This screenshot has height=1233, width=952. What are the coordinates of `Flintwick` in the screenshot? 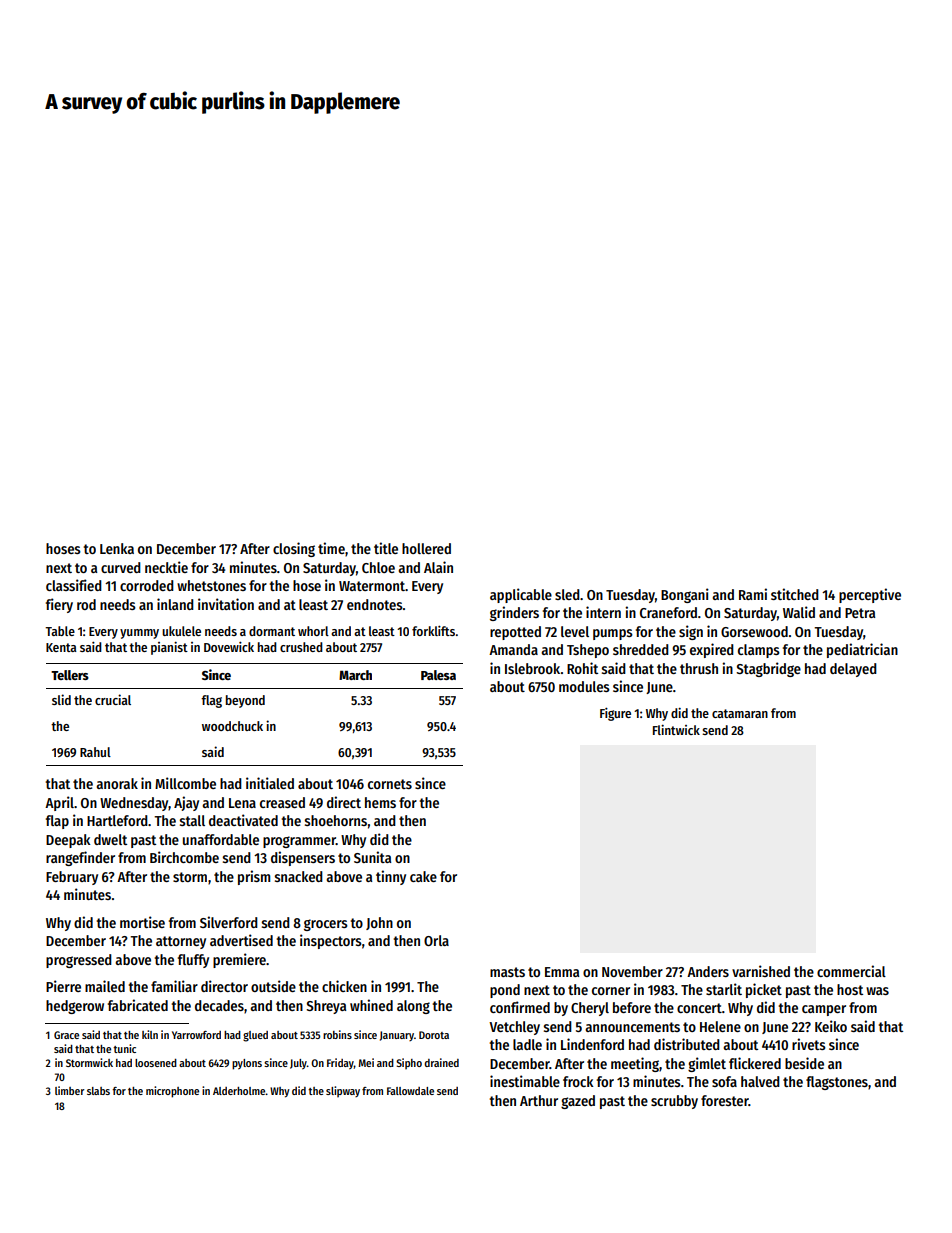 It's located at (676, 729).
